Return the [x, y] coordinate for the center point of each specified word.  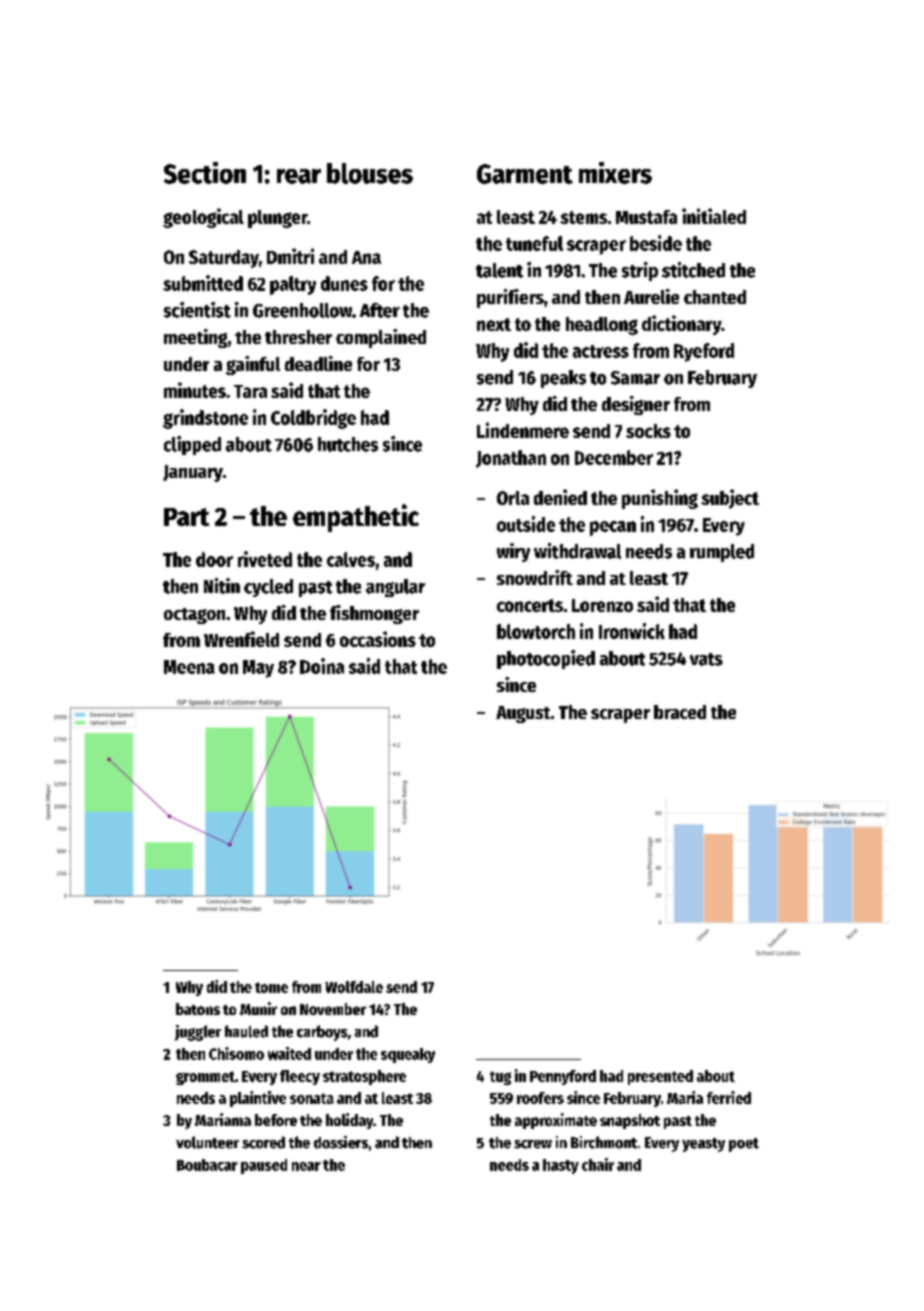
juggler [198, 1033]
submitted [203, 283]
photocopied [546, 659]
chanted [715, 297]
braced [680, 712]
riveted [265, 559]
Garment [525, 174]
